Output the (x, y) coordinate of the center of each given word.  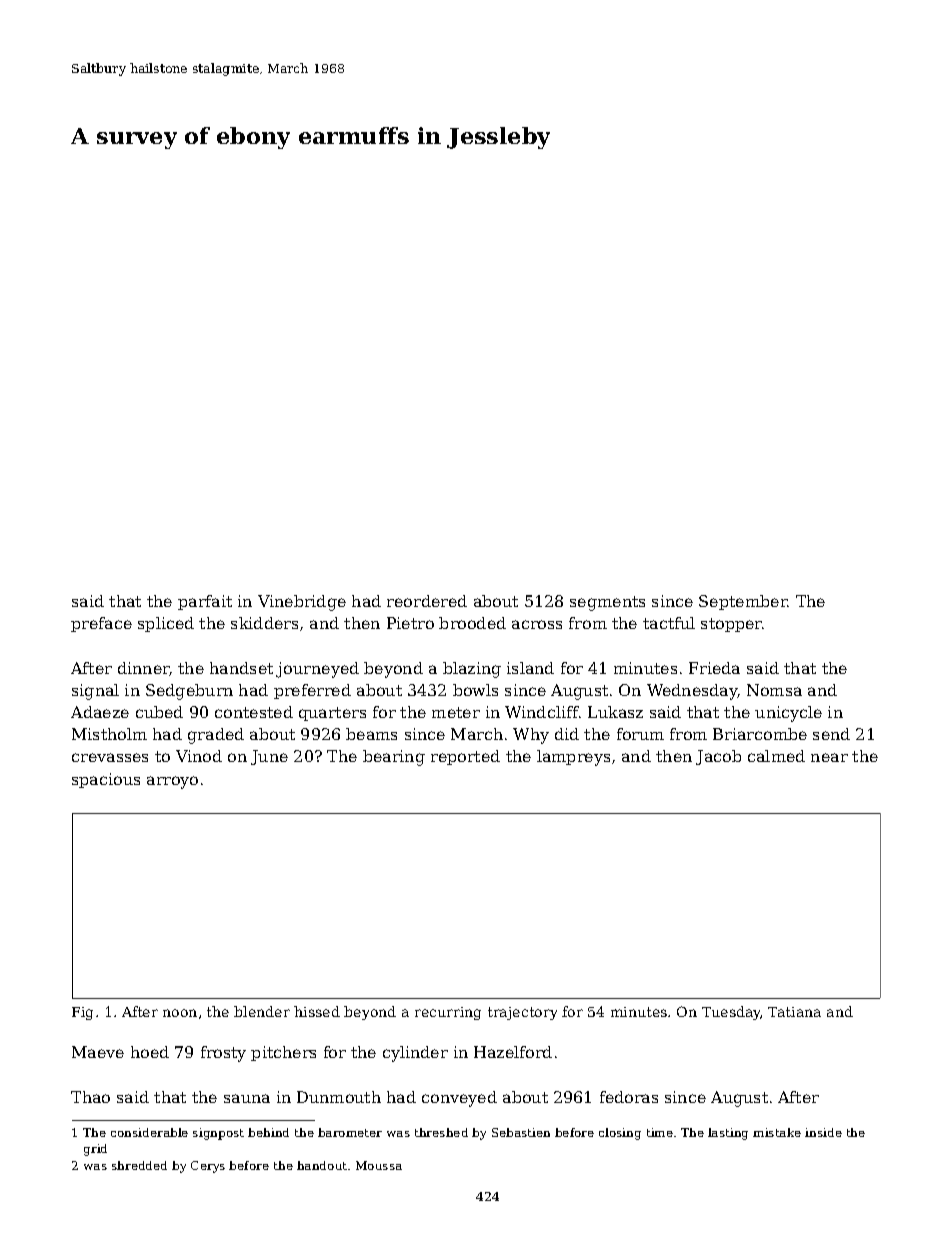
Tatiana (794, 1012)
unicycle (788, 714)
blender (262, 1011)
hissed (317, 1011)
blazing (472, 670)
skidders (264, 623)
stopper (731, 625)
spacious (106, 780)
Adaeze (100, 712)
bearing (394, 758)
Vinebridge (302, 603)
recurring (448, 1013)
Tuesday (731, 1013)
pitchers (283, 1053)
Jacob (718, 757)
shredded (139, 1165)
